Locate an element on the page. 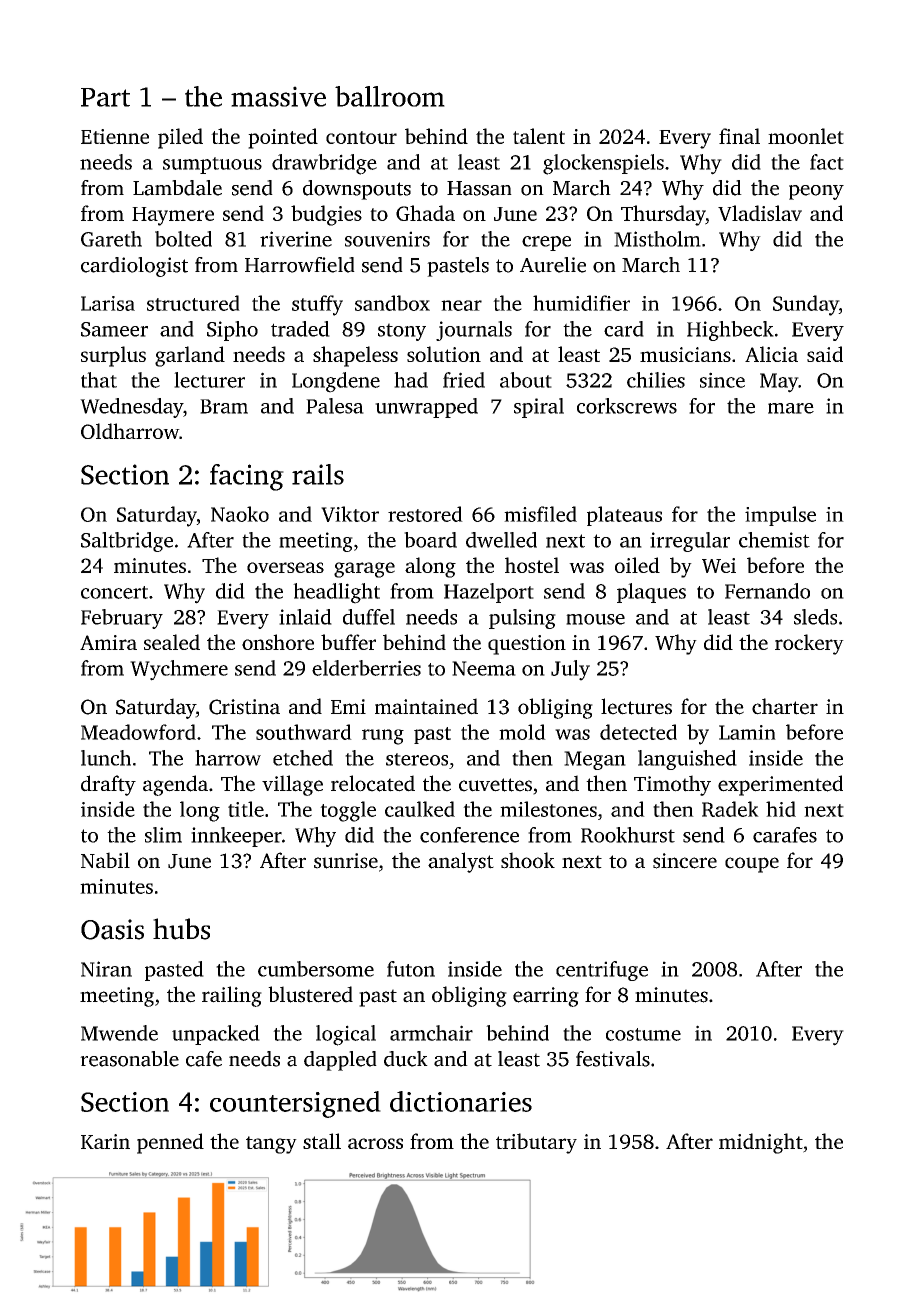 This document has height=1314, width=924. unwrapped is located at coordinates (426, 408).
